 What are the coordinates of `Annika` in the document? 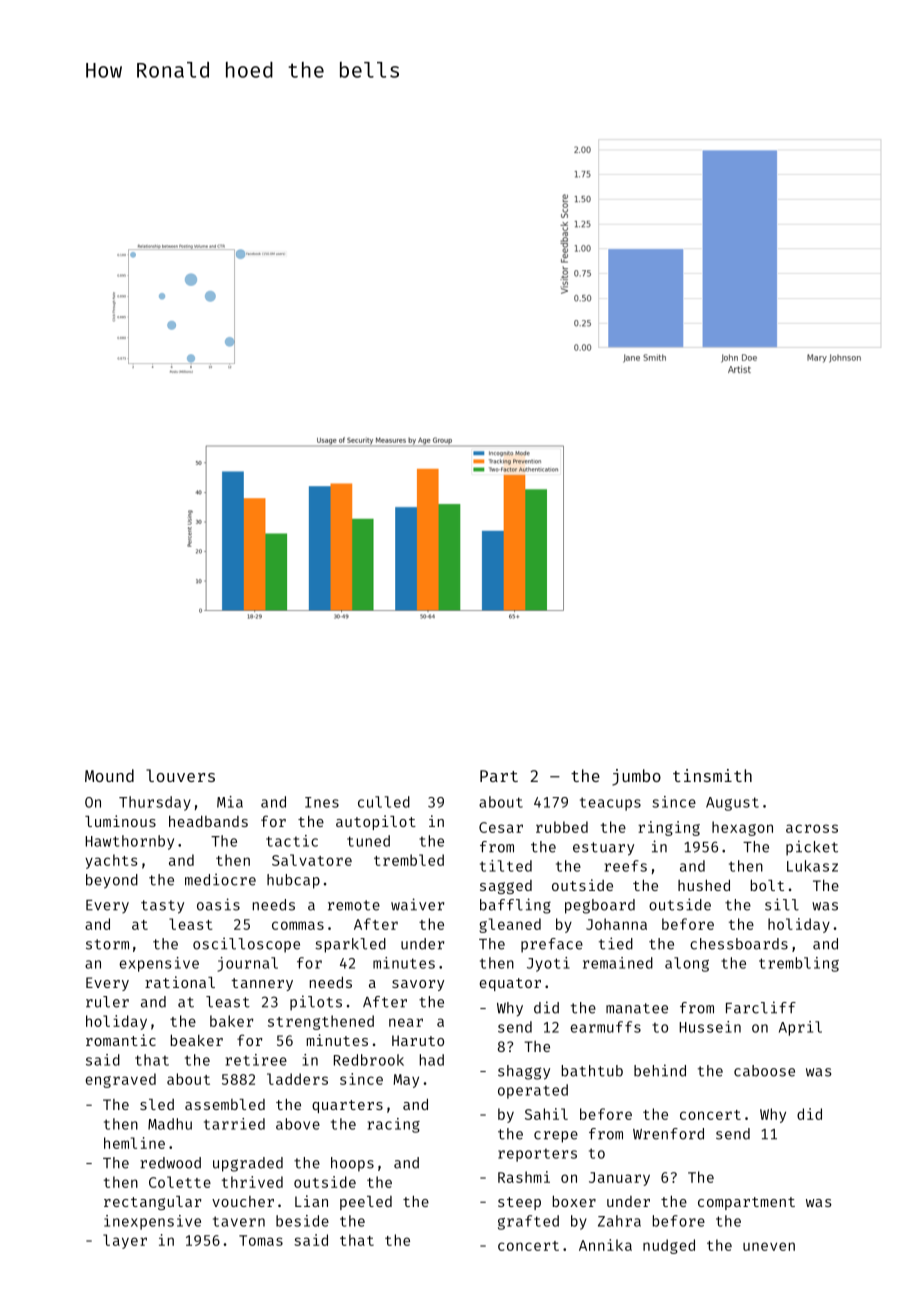 It's located at (605, 1245).
